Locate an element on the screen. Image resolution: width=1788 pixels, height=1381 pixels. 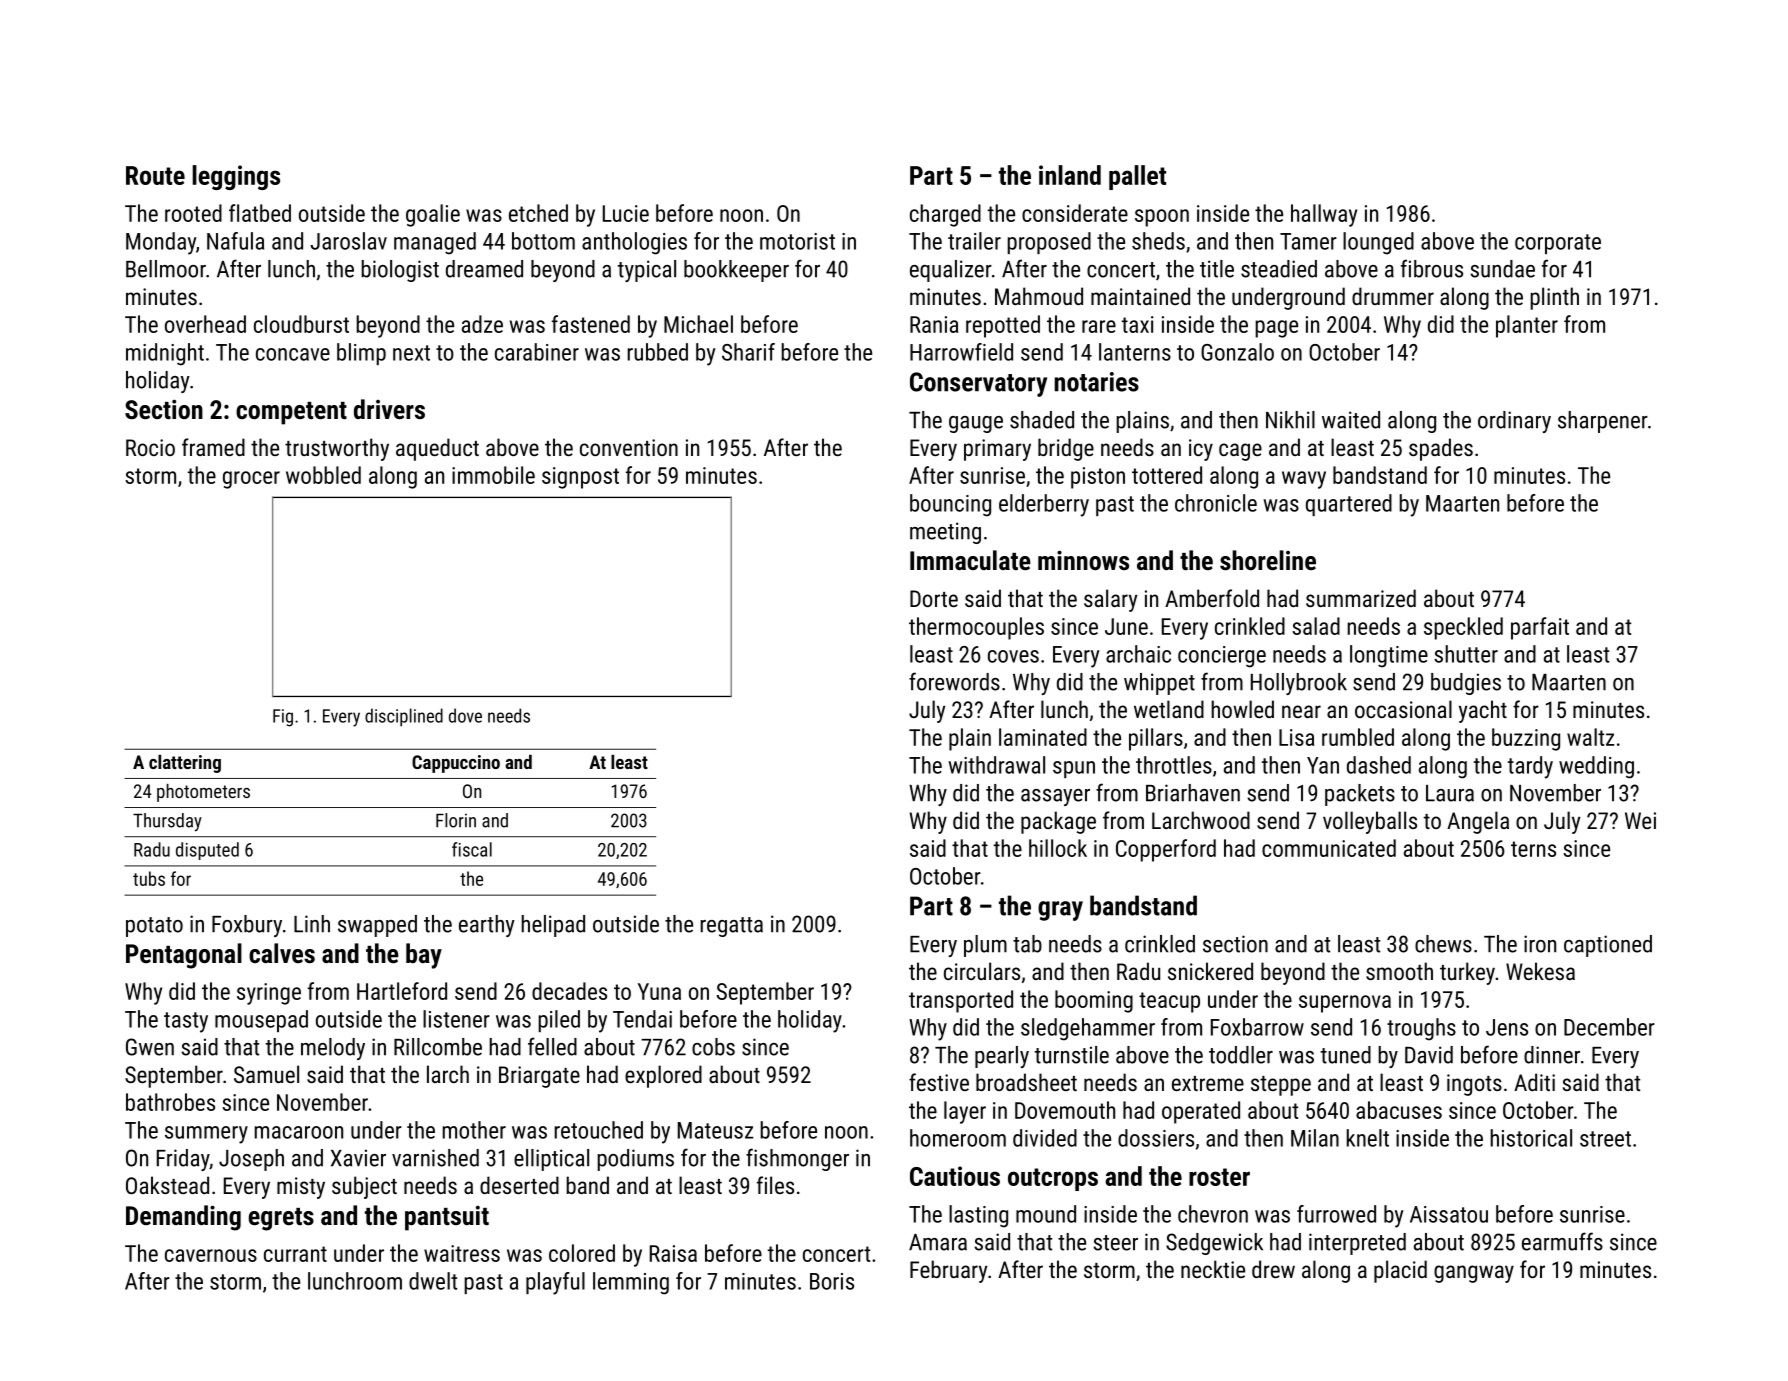
bathrobes is located at coordinates (170, 1102).
